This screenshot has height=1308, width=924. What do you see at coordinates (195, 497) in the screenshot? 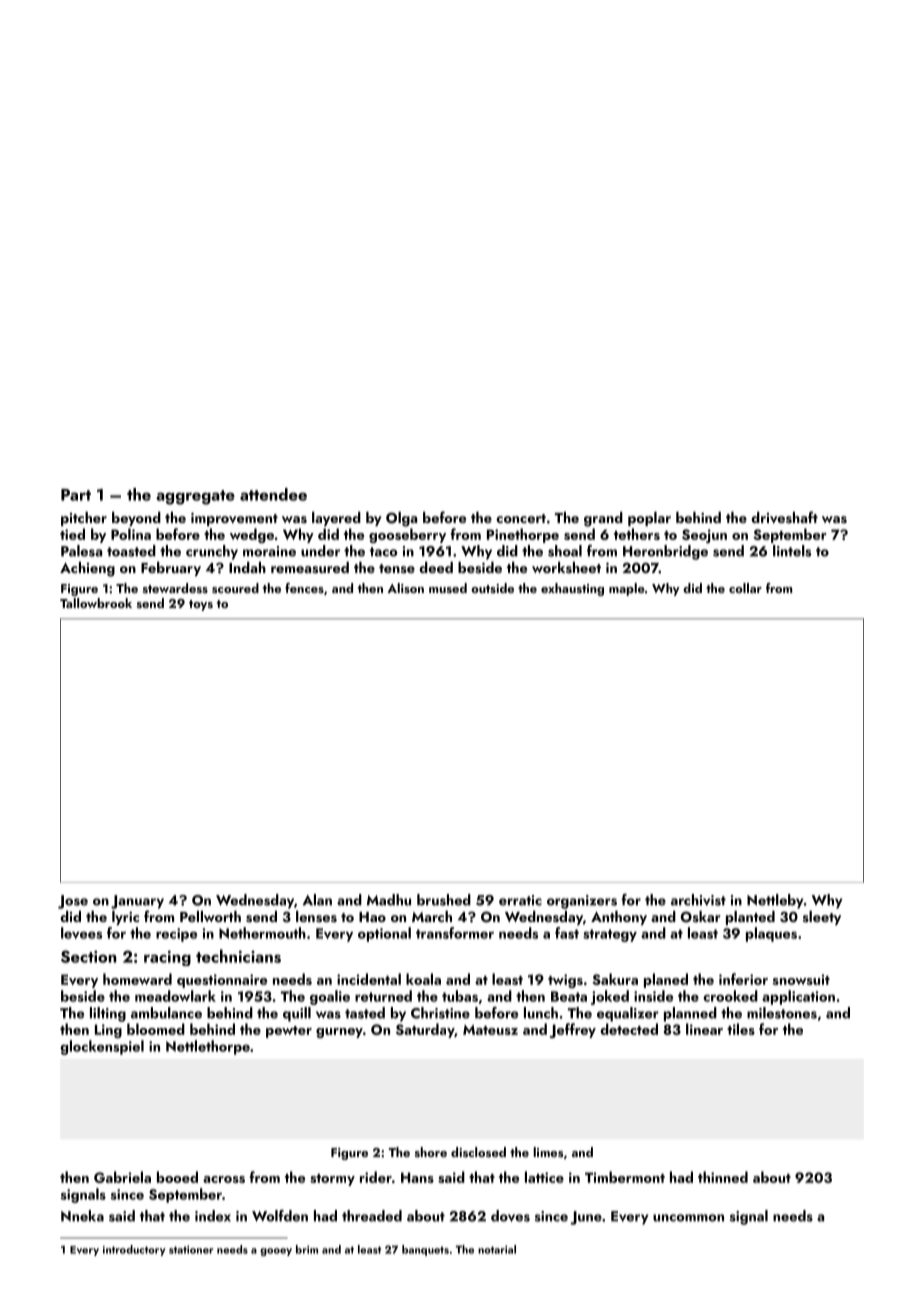
I see `aggregate` at bounding box center [195, 497].
